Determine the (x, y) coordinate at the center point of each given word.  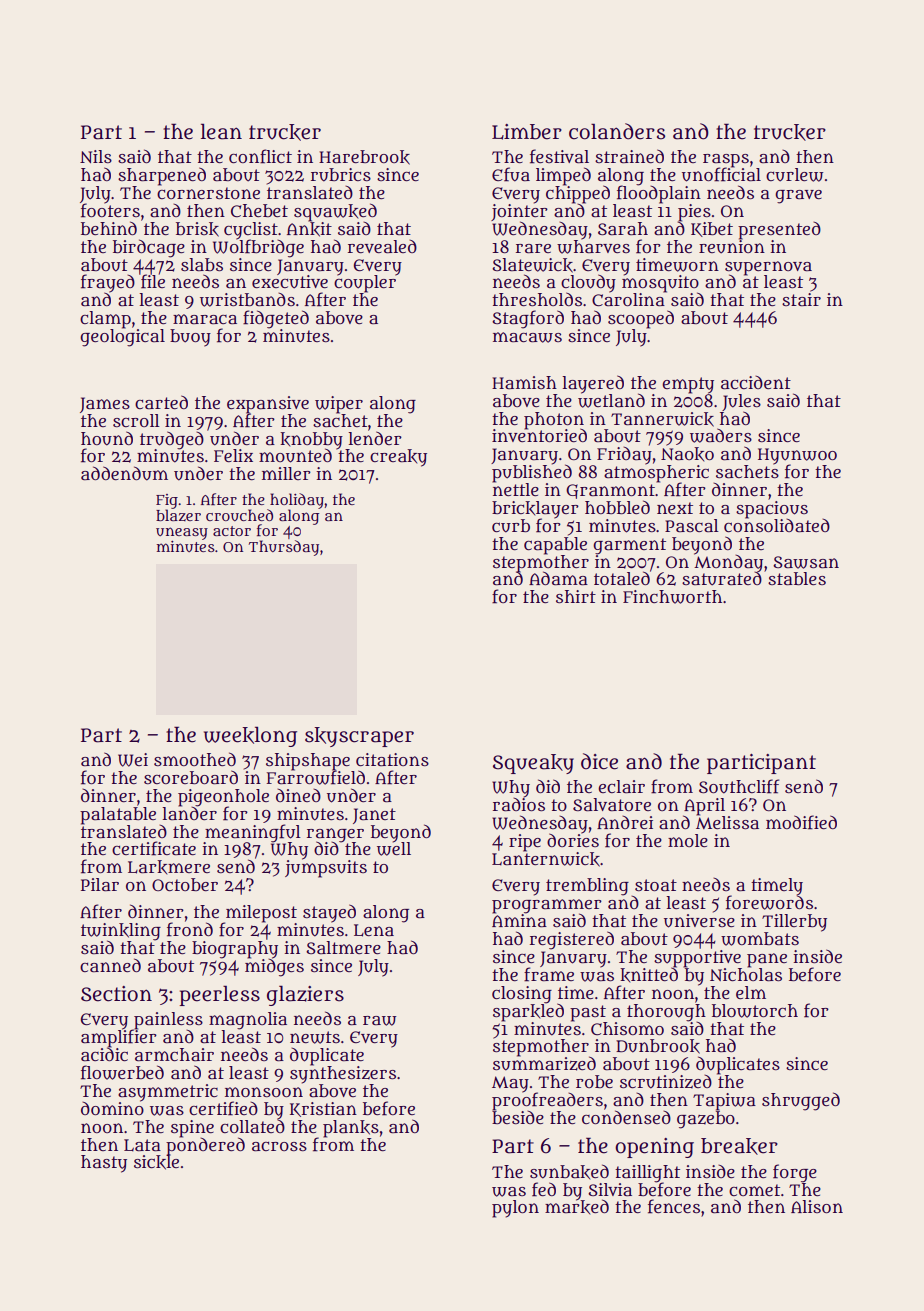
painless (167, 1021)
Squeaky (533, 764)
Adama (558, 578)
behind (109, 228)
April (704, 806)
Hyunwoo (797, 456)
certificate (154, 848)
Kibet (712, 229)
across (279, 1147)
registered (572, 940)
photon (554, 420)
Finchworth (672, 597)
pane (767, 960)
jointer (519, 212)
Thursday (284, 548)
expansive (268, 404)
